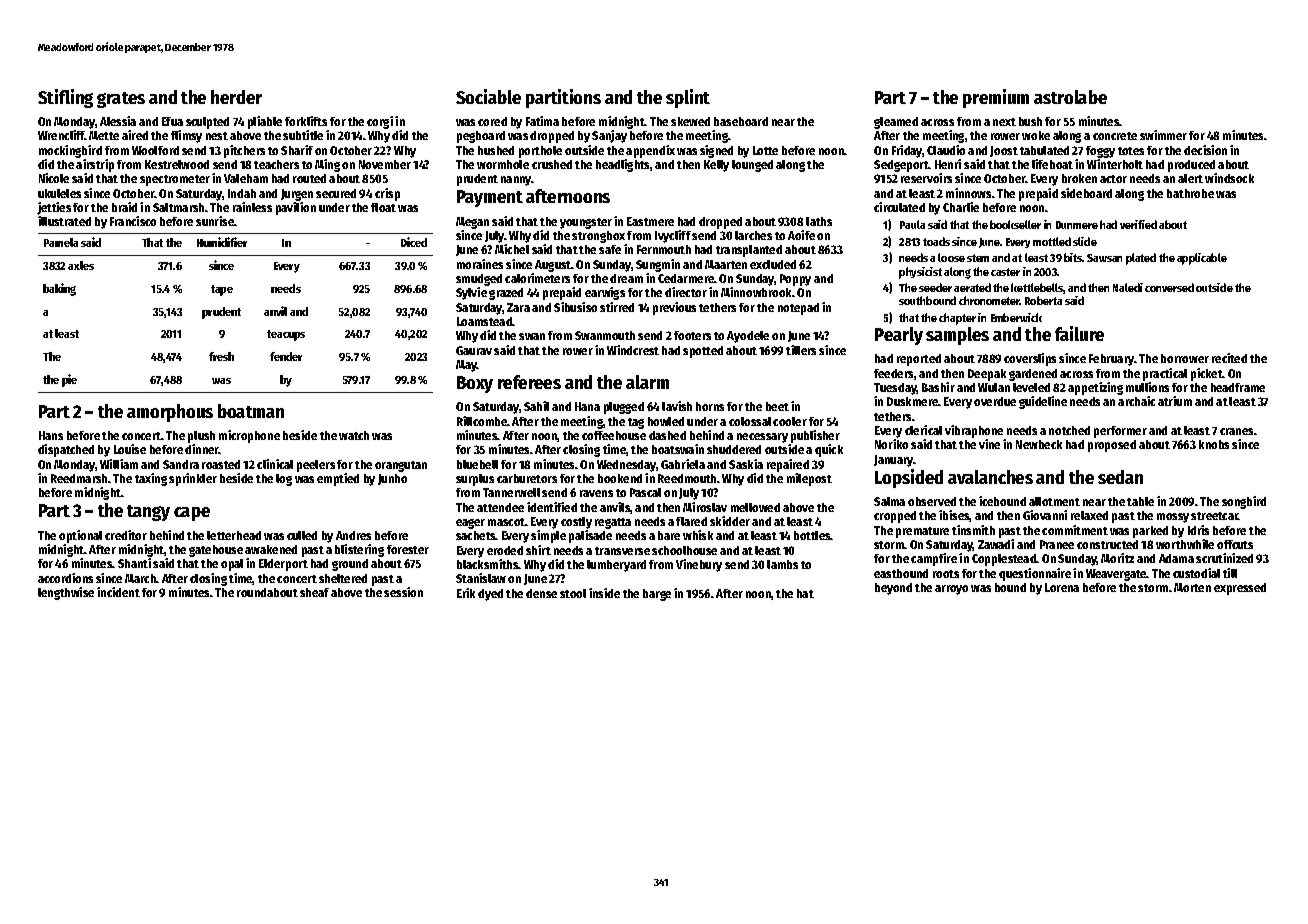  I want to click on teacups, so click(286, 335).
